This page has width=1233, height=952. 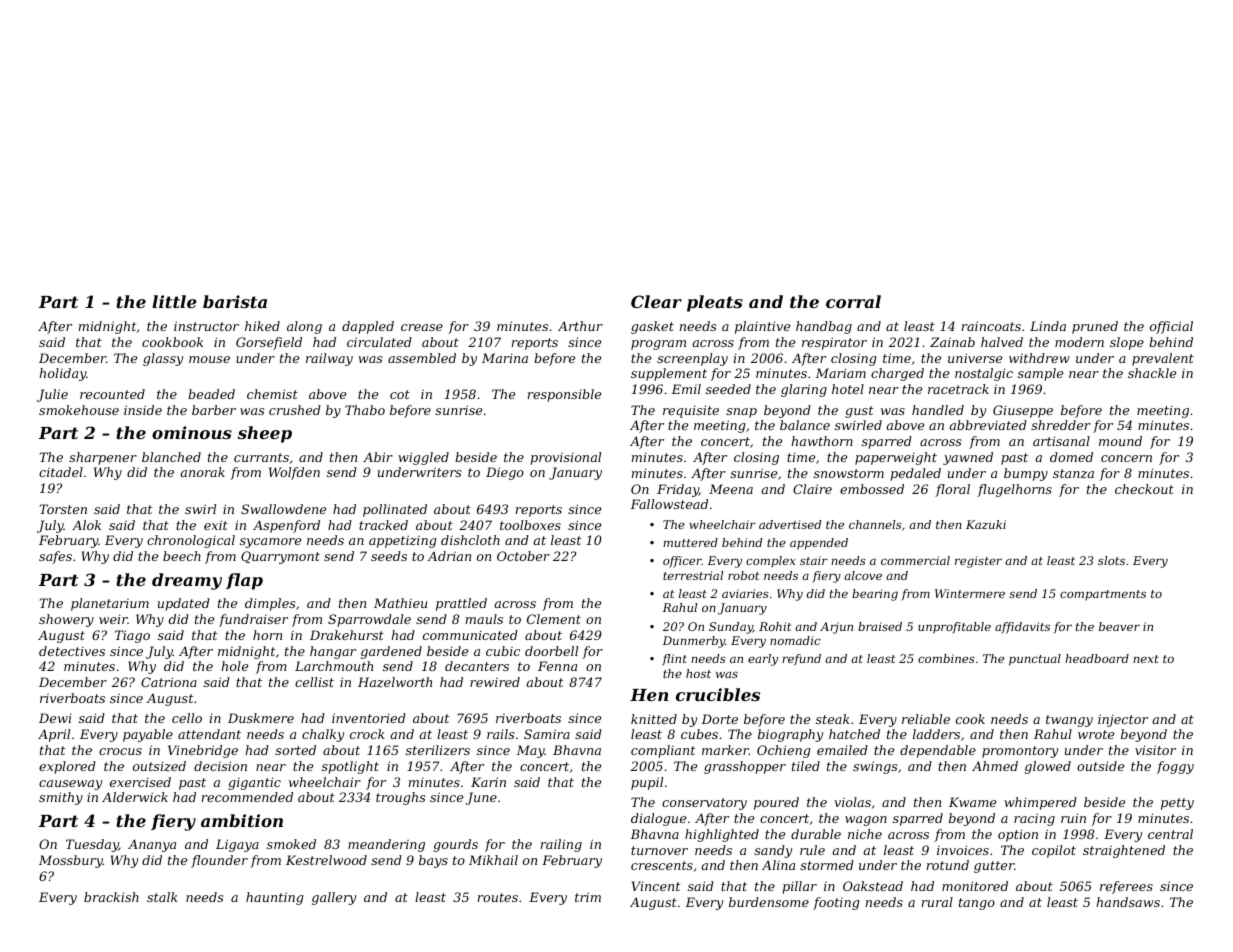 I want to click on program, so click(x=658, y=345).
